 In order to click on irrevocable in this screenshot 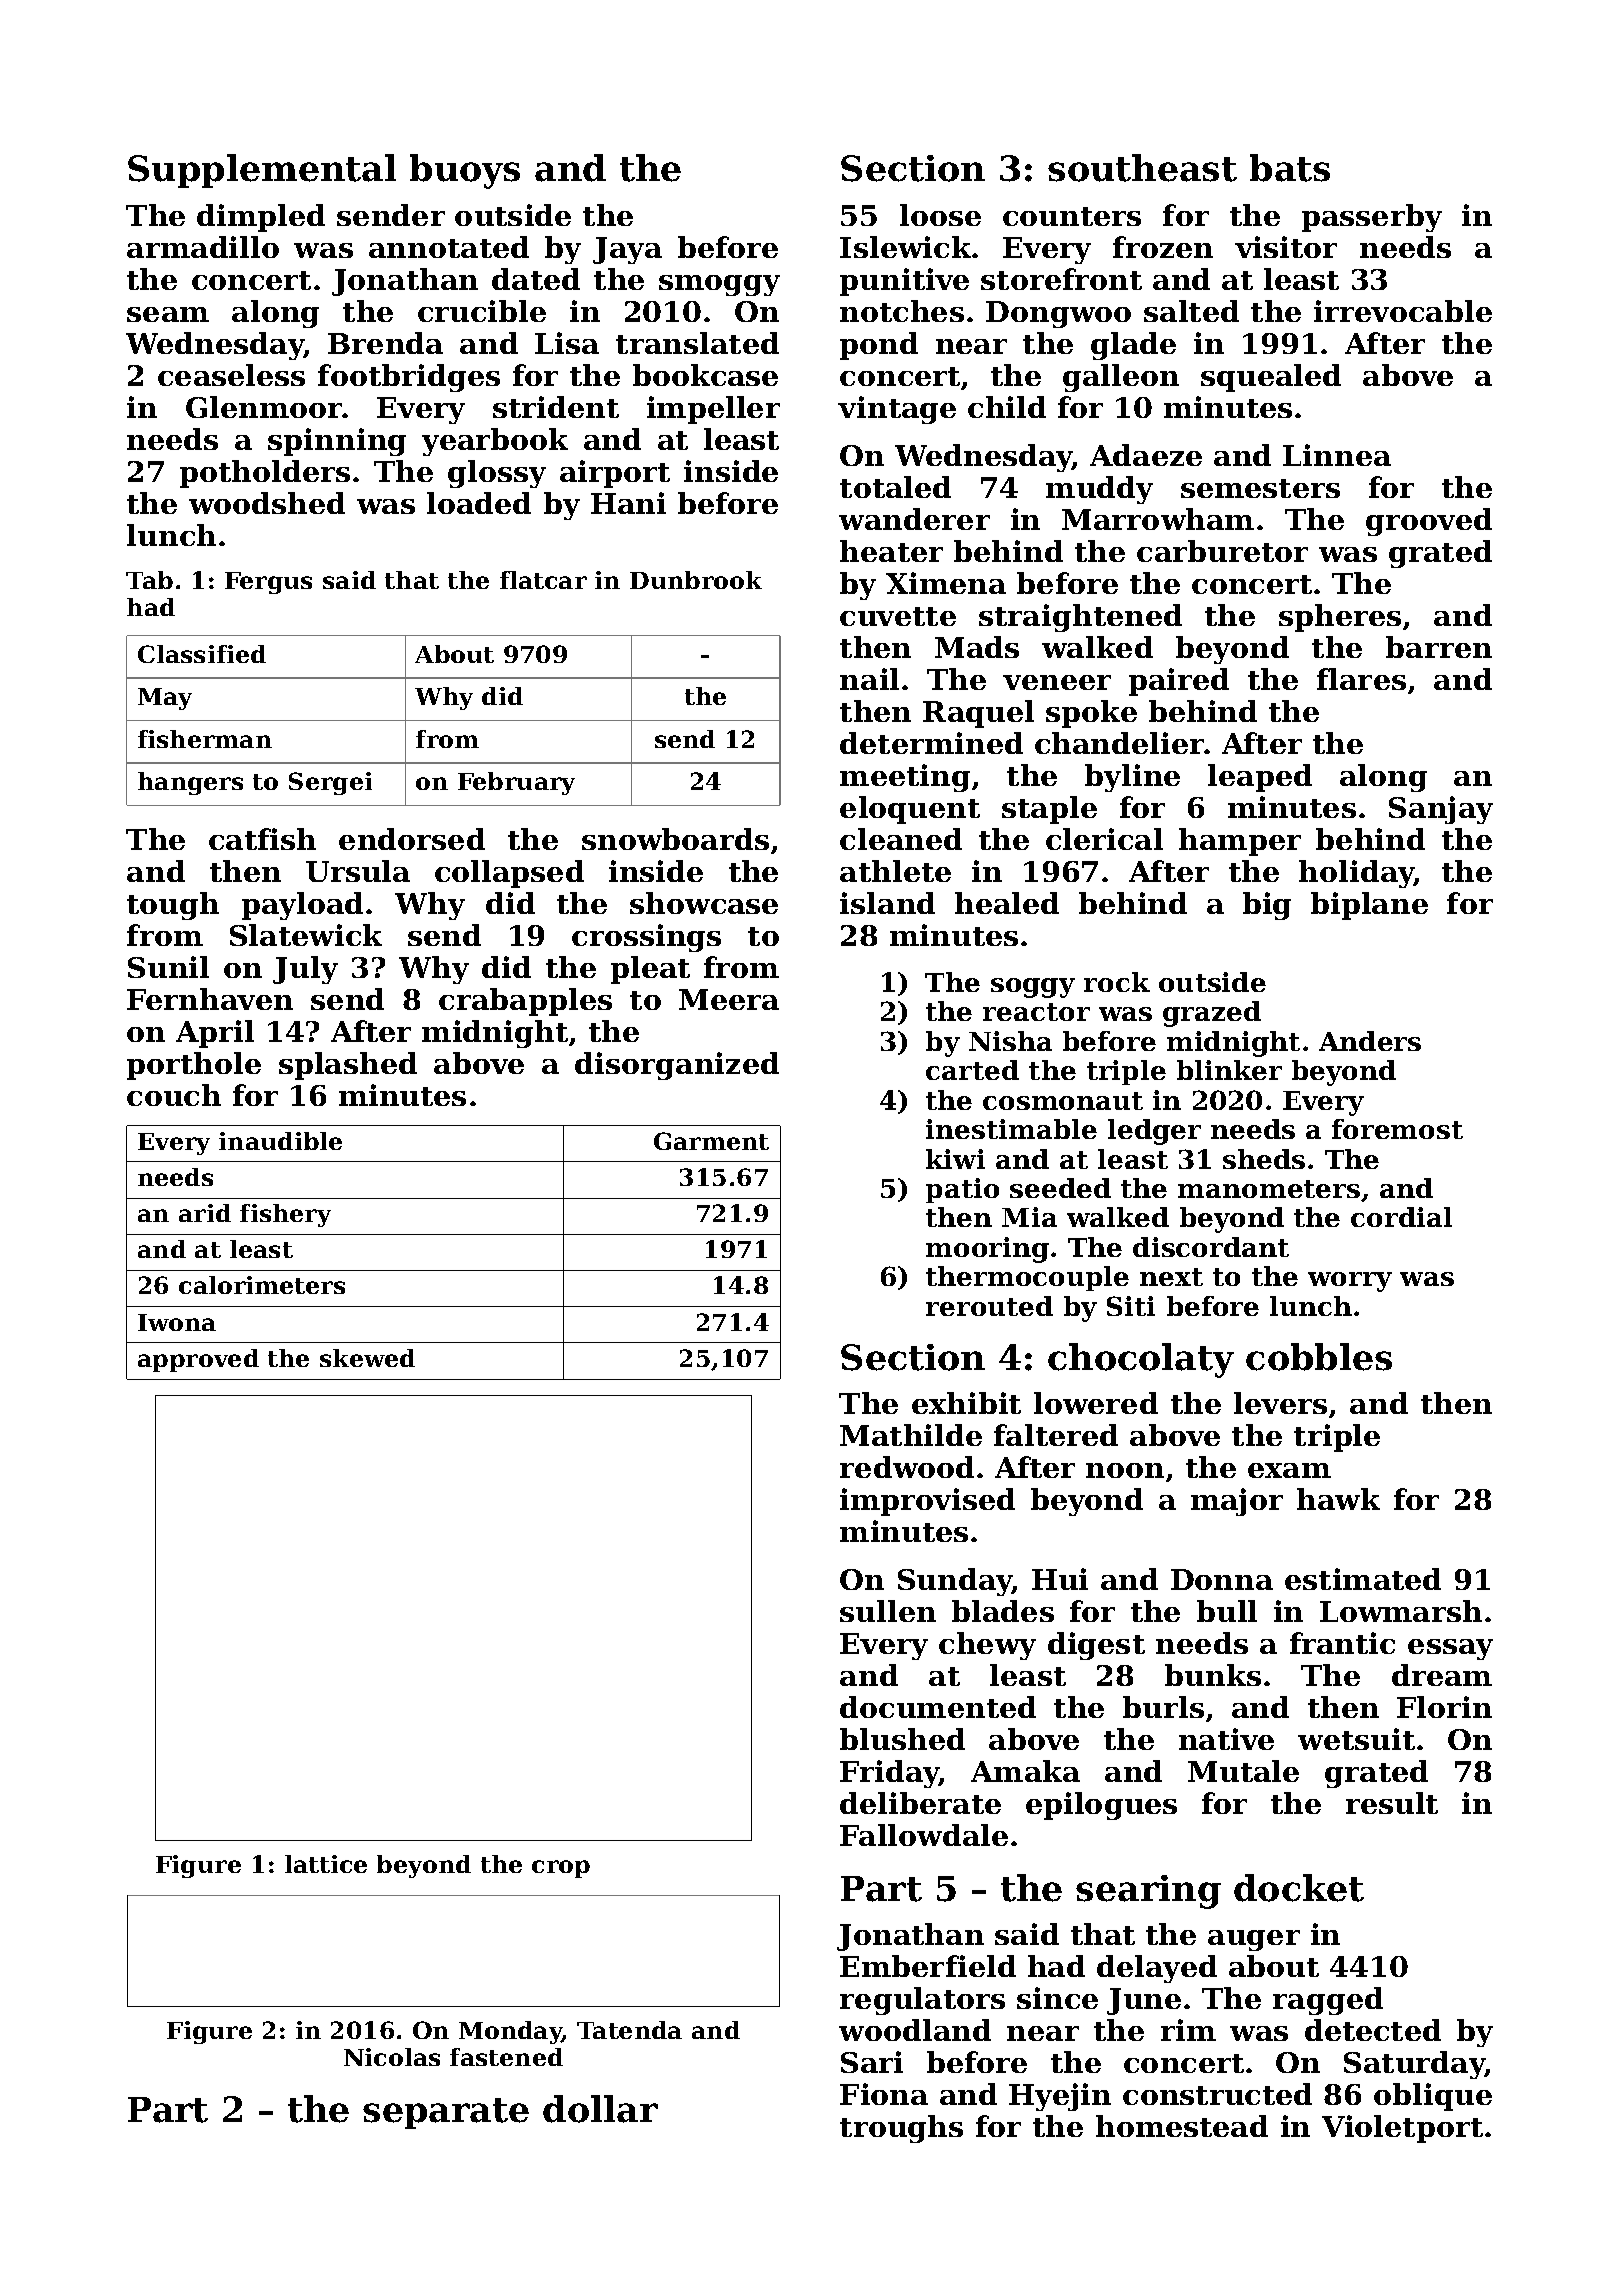, I will do `click(1403, 311)`.
